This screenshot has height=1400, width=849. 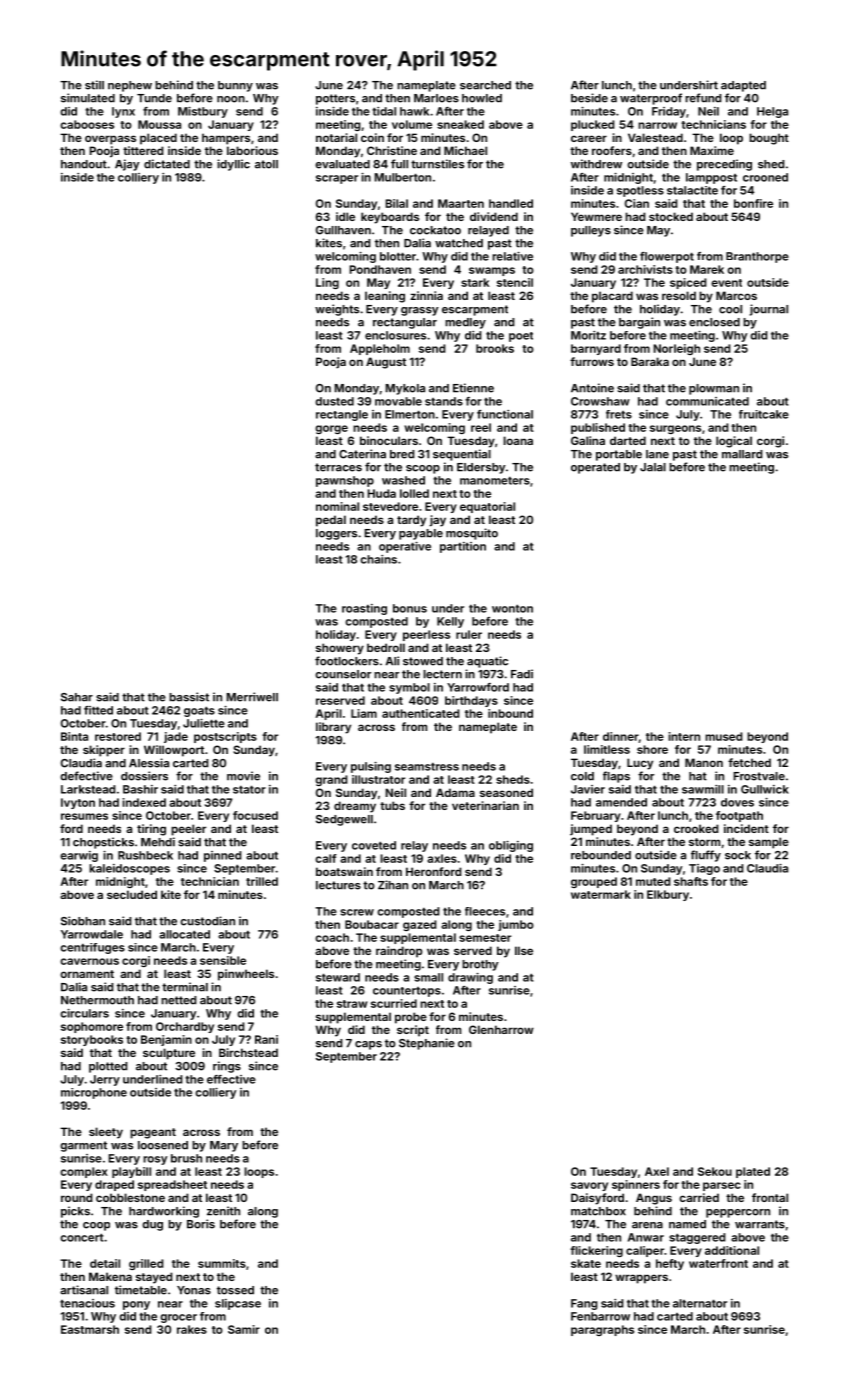 I want to click on Sahar, so click(x=77, y=697).
